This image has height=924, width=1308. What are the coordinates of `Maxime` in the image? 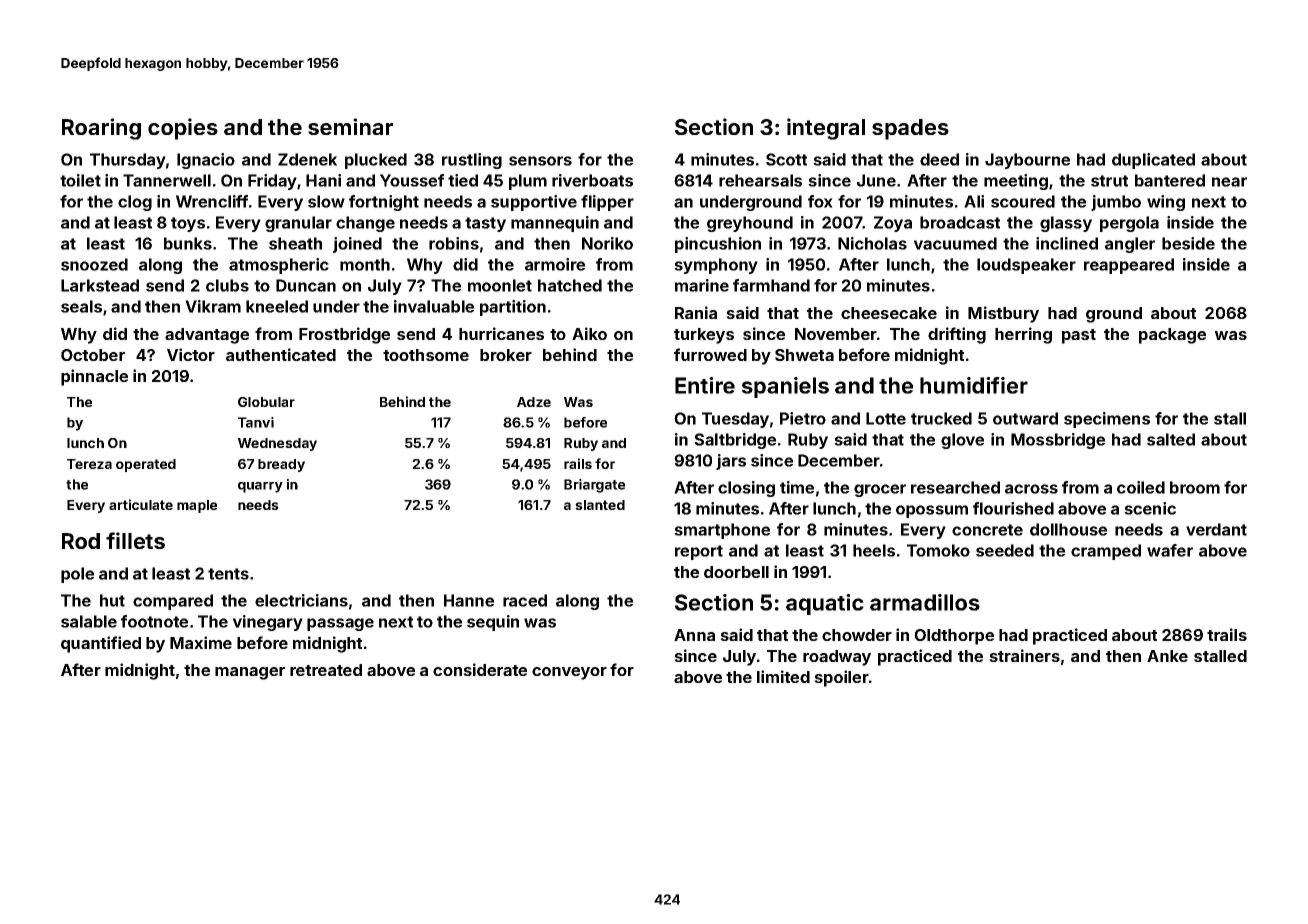 It's located at (201, 642).
